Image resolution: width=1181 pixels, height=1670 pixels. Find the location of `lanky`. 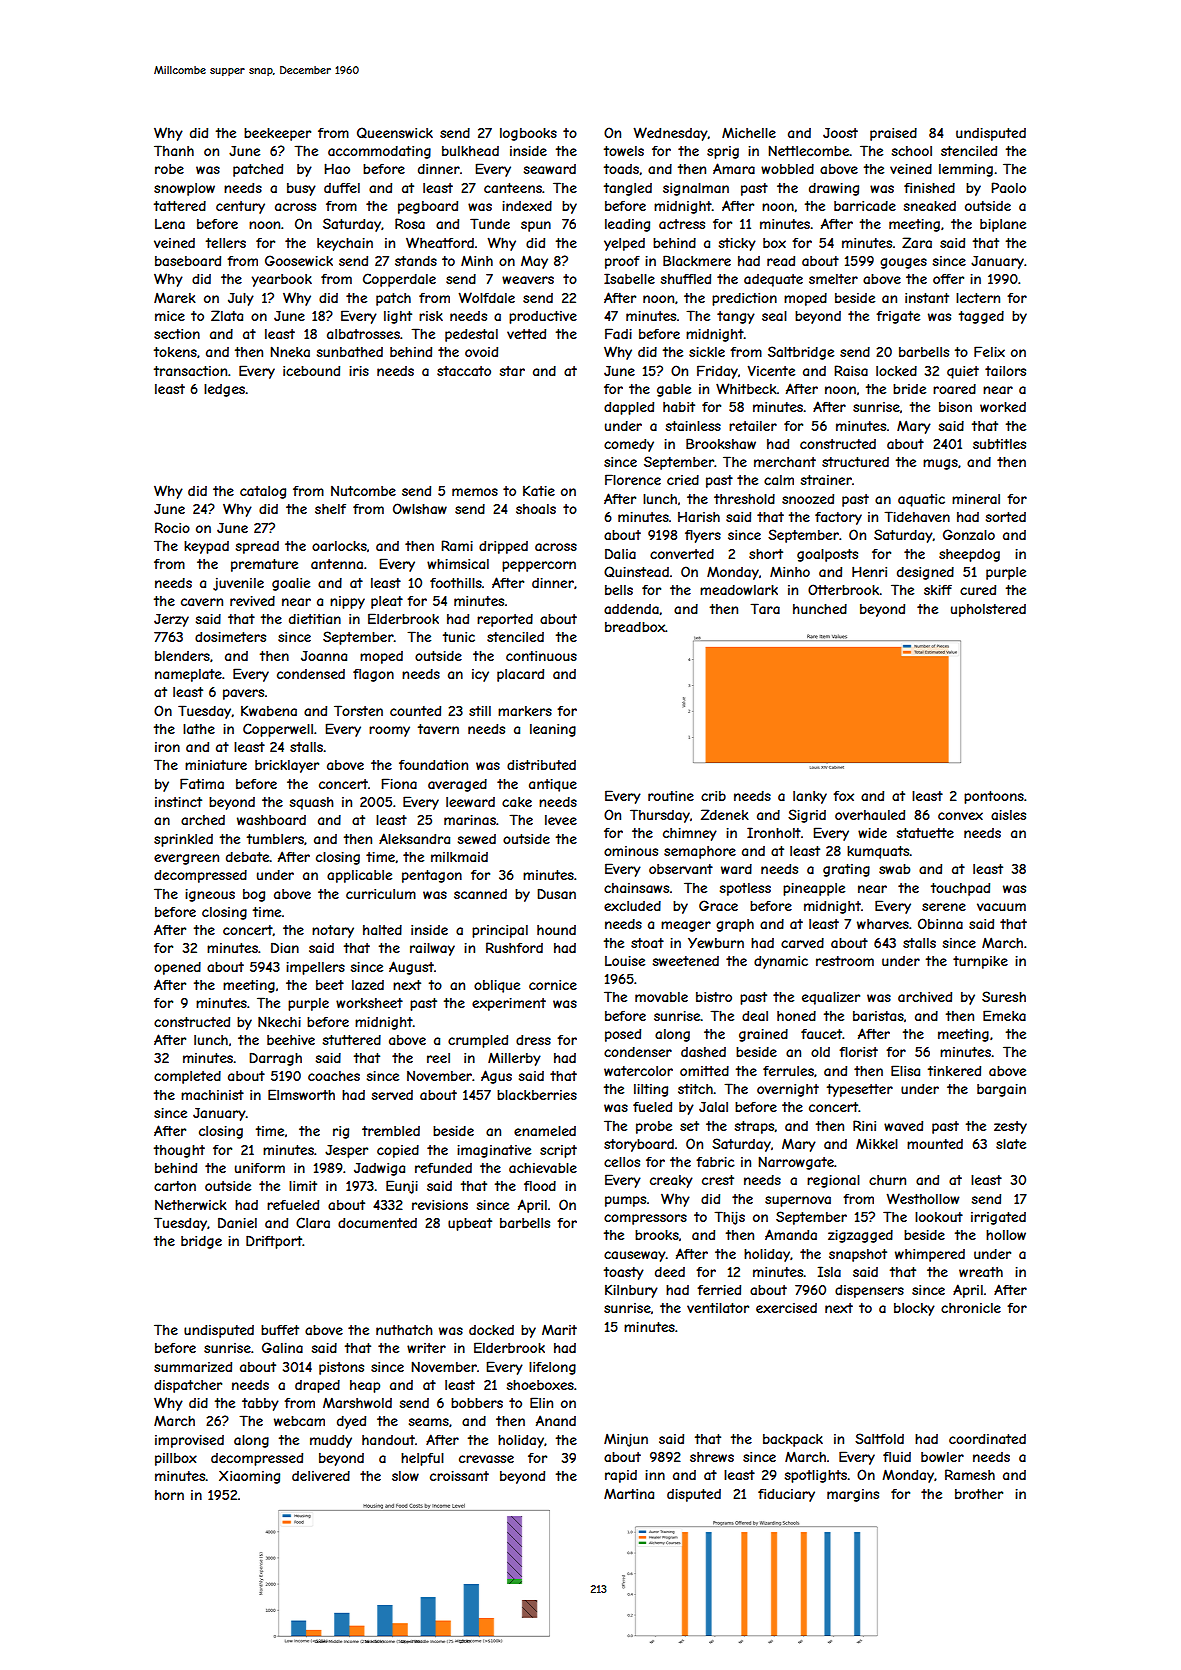

lanky is located at coordinates (810, 797).
